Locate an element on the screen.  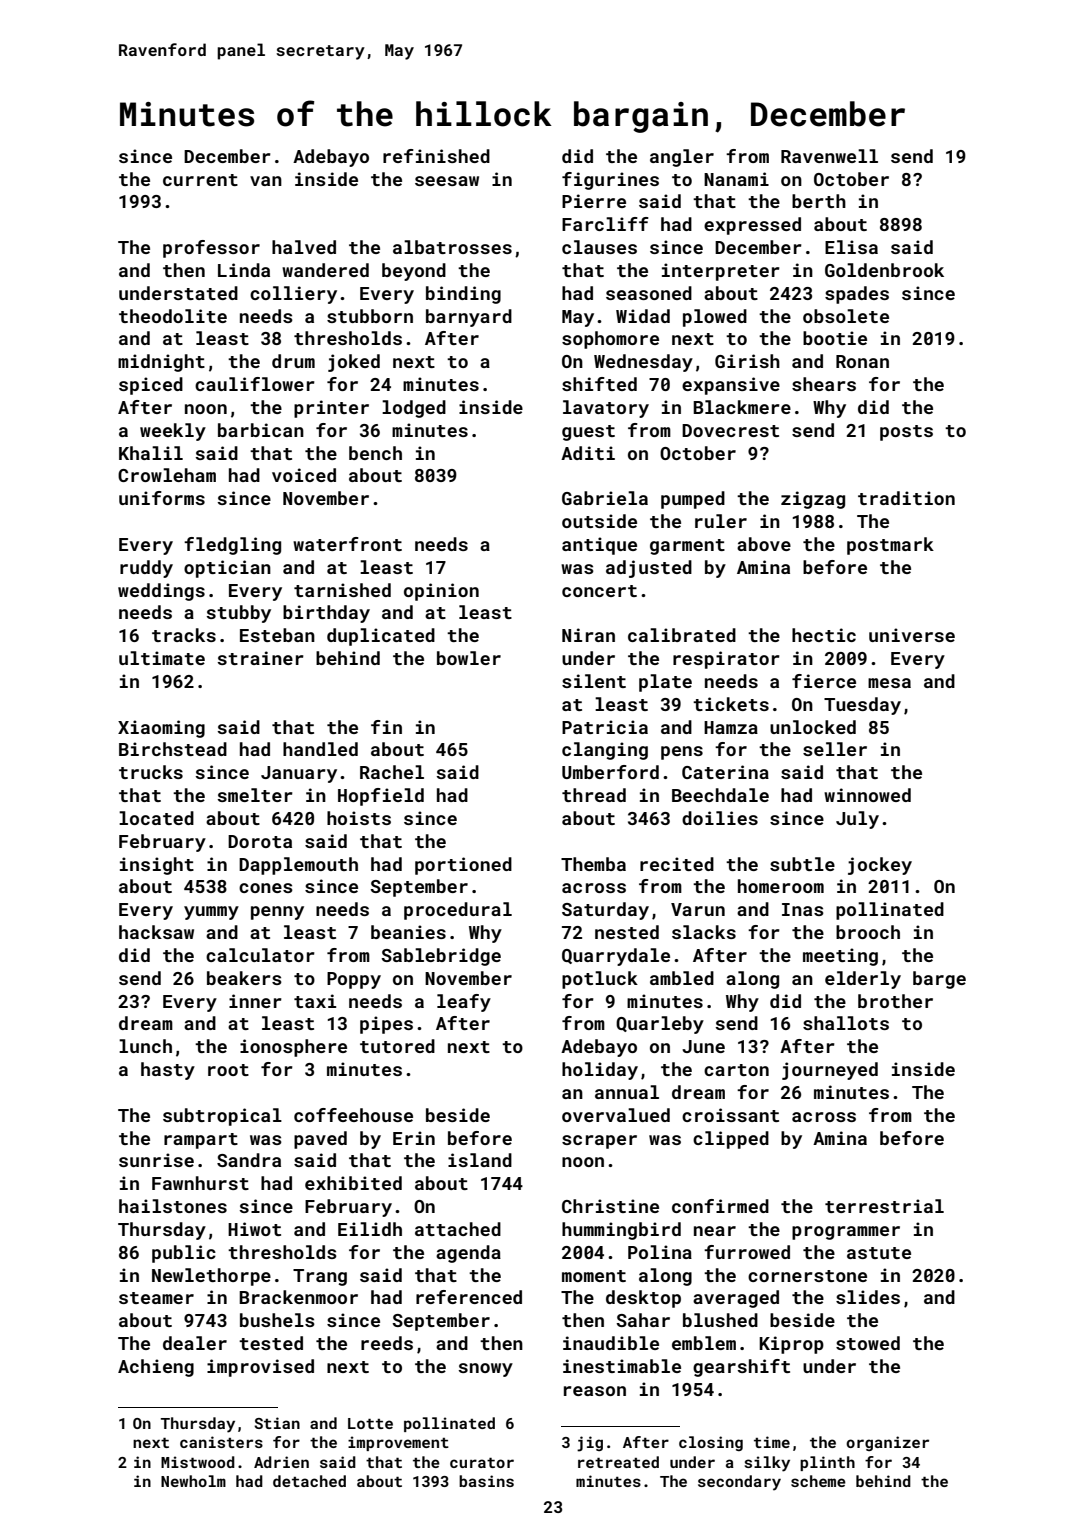
Dapplemouth is located at coordinates (298, 866).
